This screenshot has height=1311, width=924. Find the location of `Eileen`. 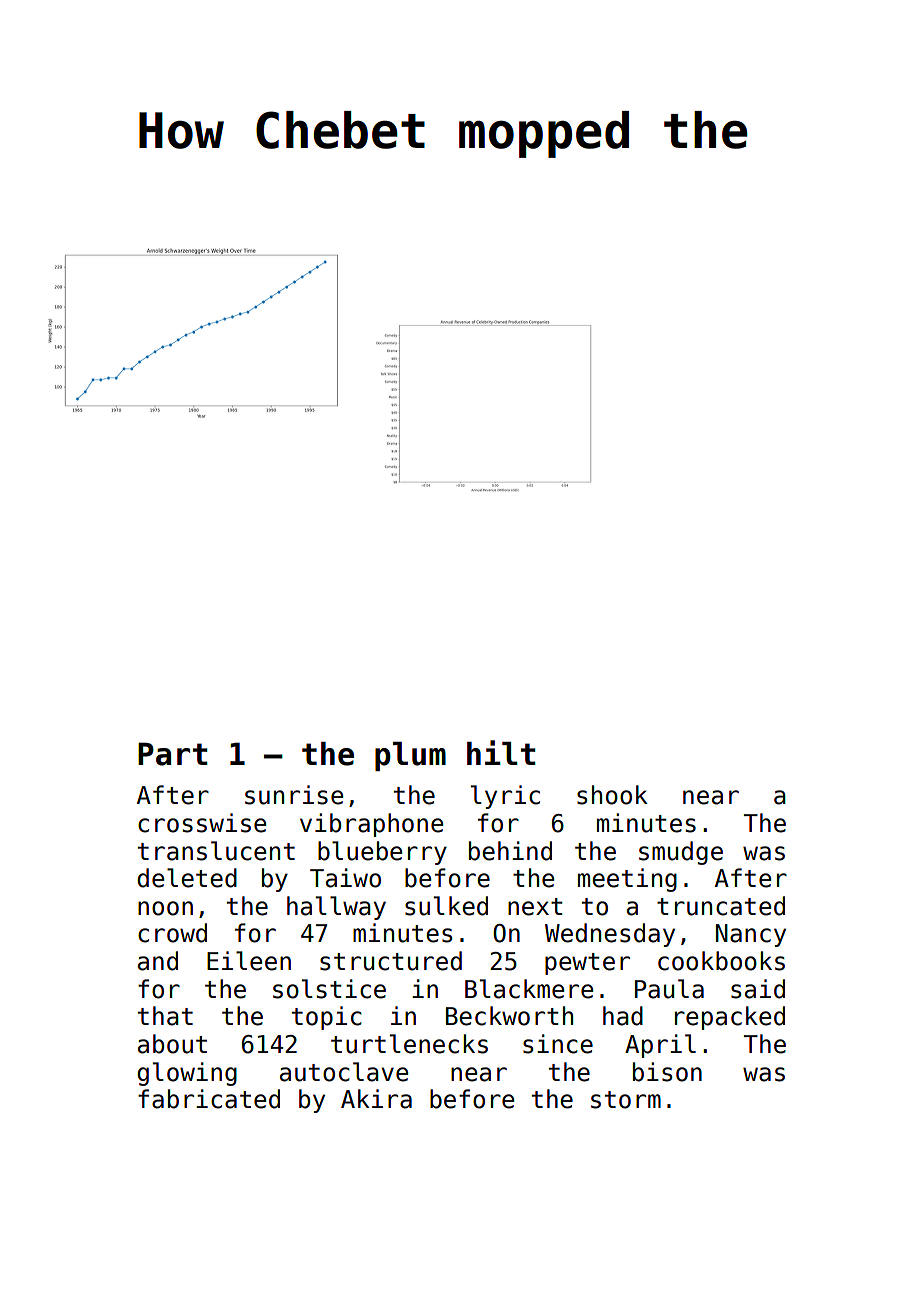

Eileen is located at coordinates (249, 961).
